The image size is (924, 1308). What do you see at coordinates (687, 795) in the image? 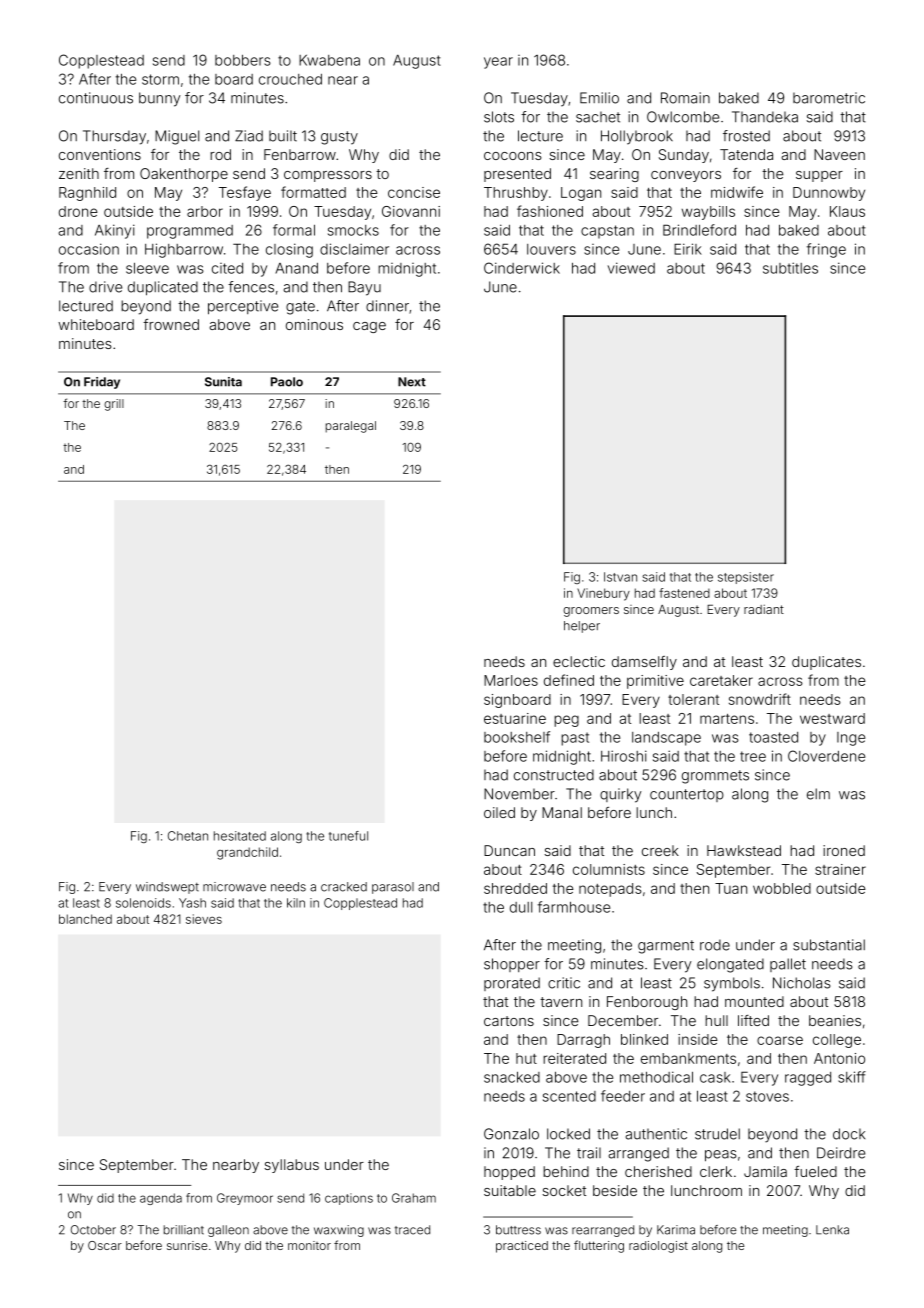
I see `countertop` at bounding box center [687, 795].
